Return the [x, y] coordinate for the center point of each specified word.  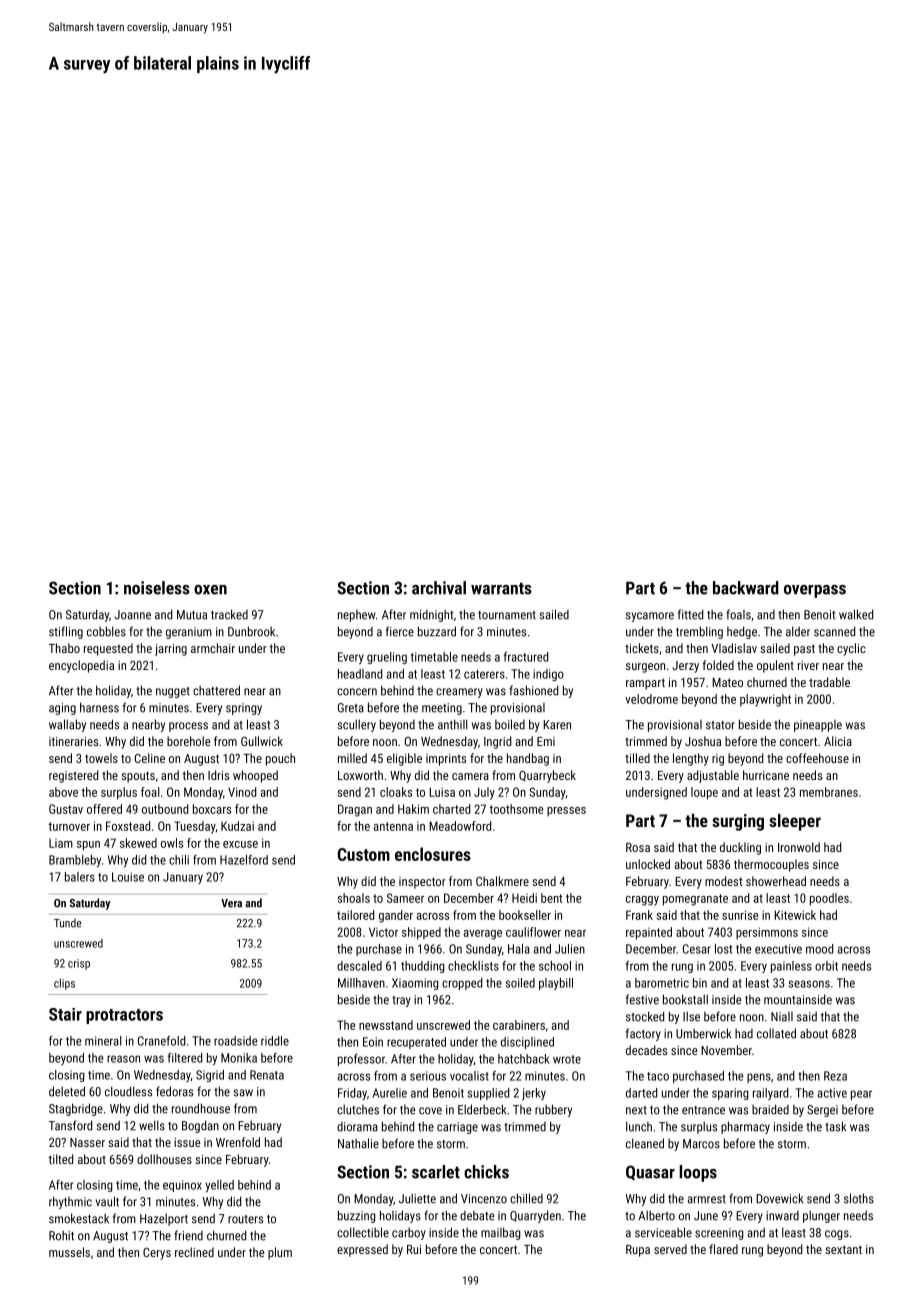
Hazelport [164, 1219]
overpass [815, 591]
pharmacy [745, 1127]
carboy [409, 1234]
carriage [457, 1128]
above [63, 792]
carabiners [519, 1025]
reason [123, 1059]
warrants [501, 588]
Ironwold [799, 847]
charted [451, 809]
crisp [79, 964]
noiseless [157, 588]
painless [791, 967]
